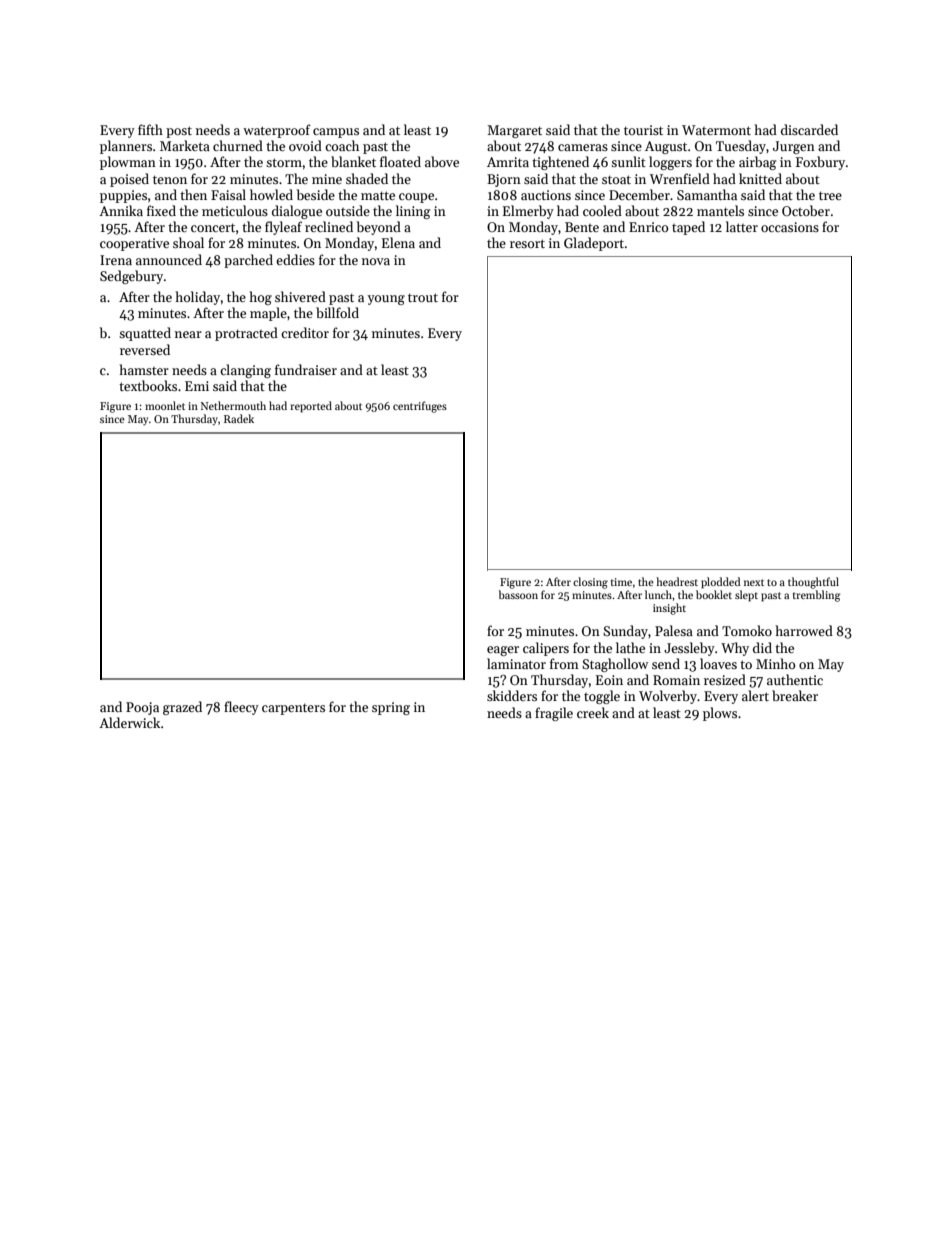  Describe the element at coordinates (754, 582) in the image. I see `next` at that location.
